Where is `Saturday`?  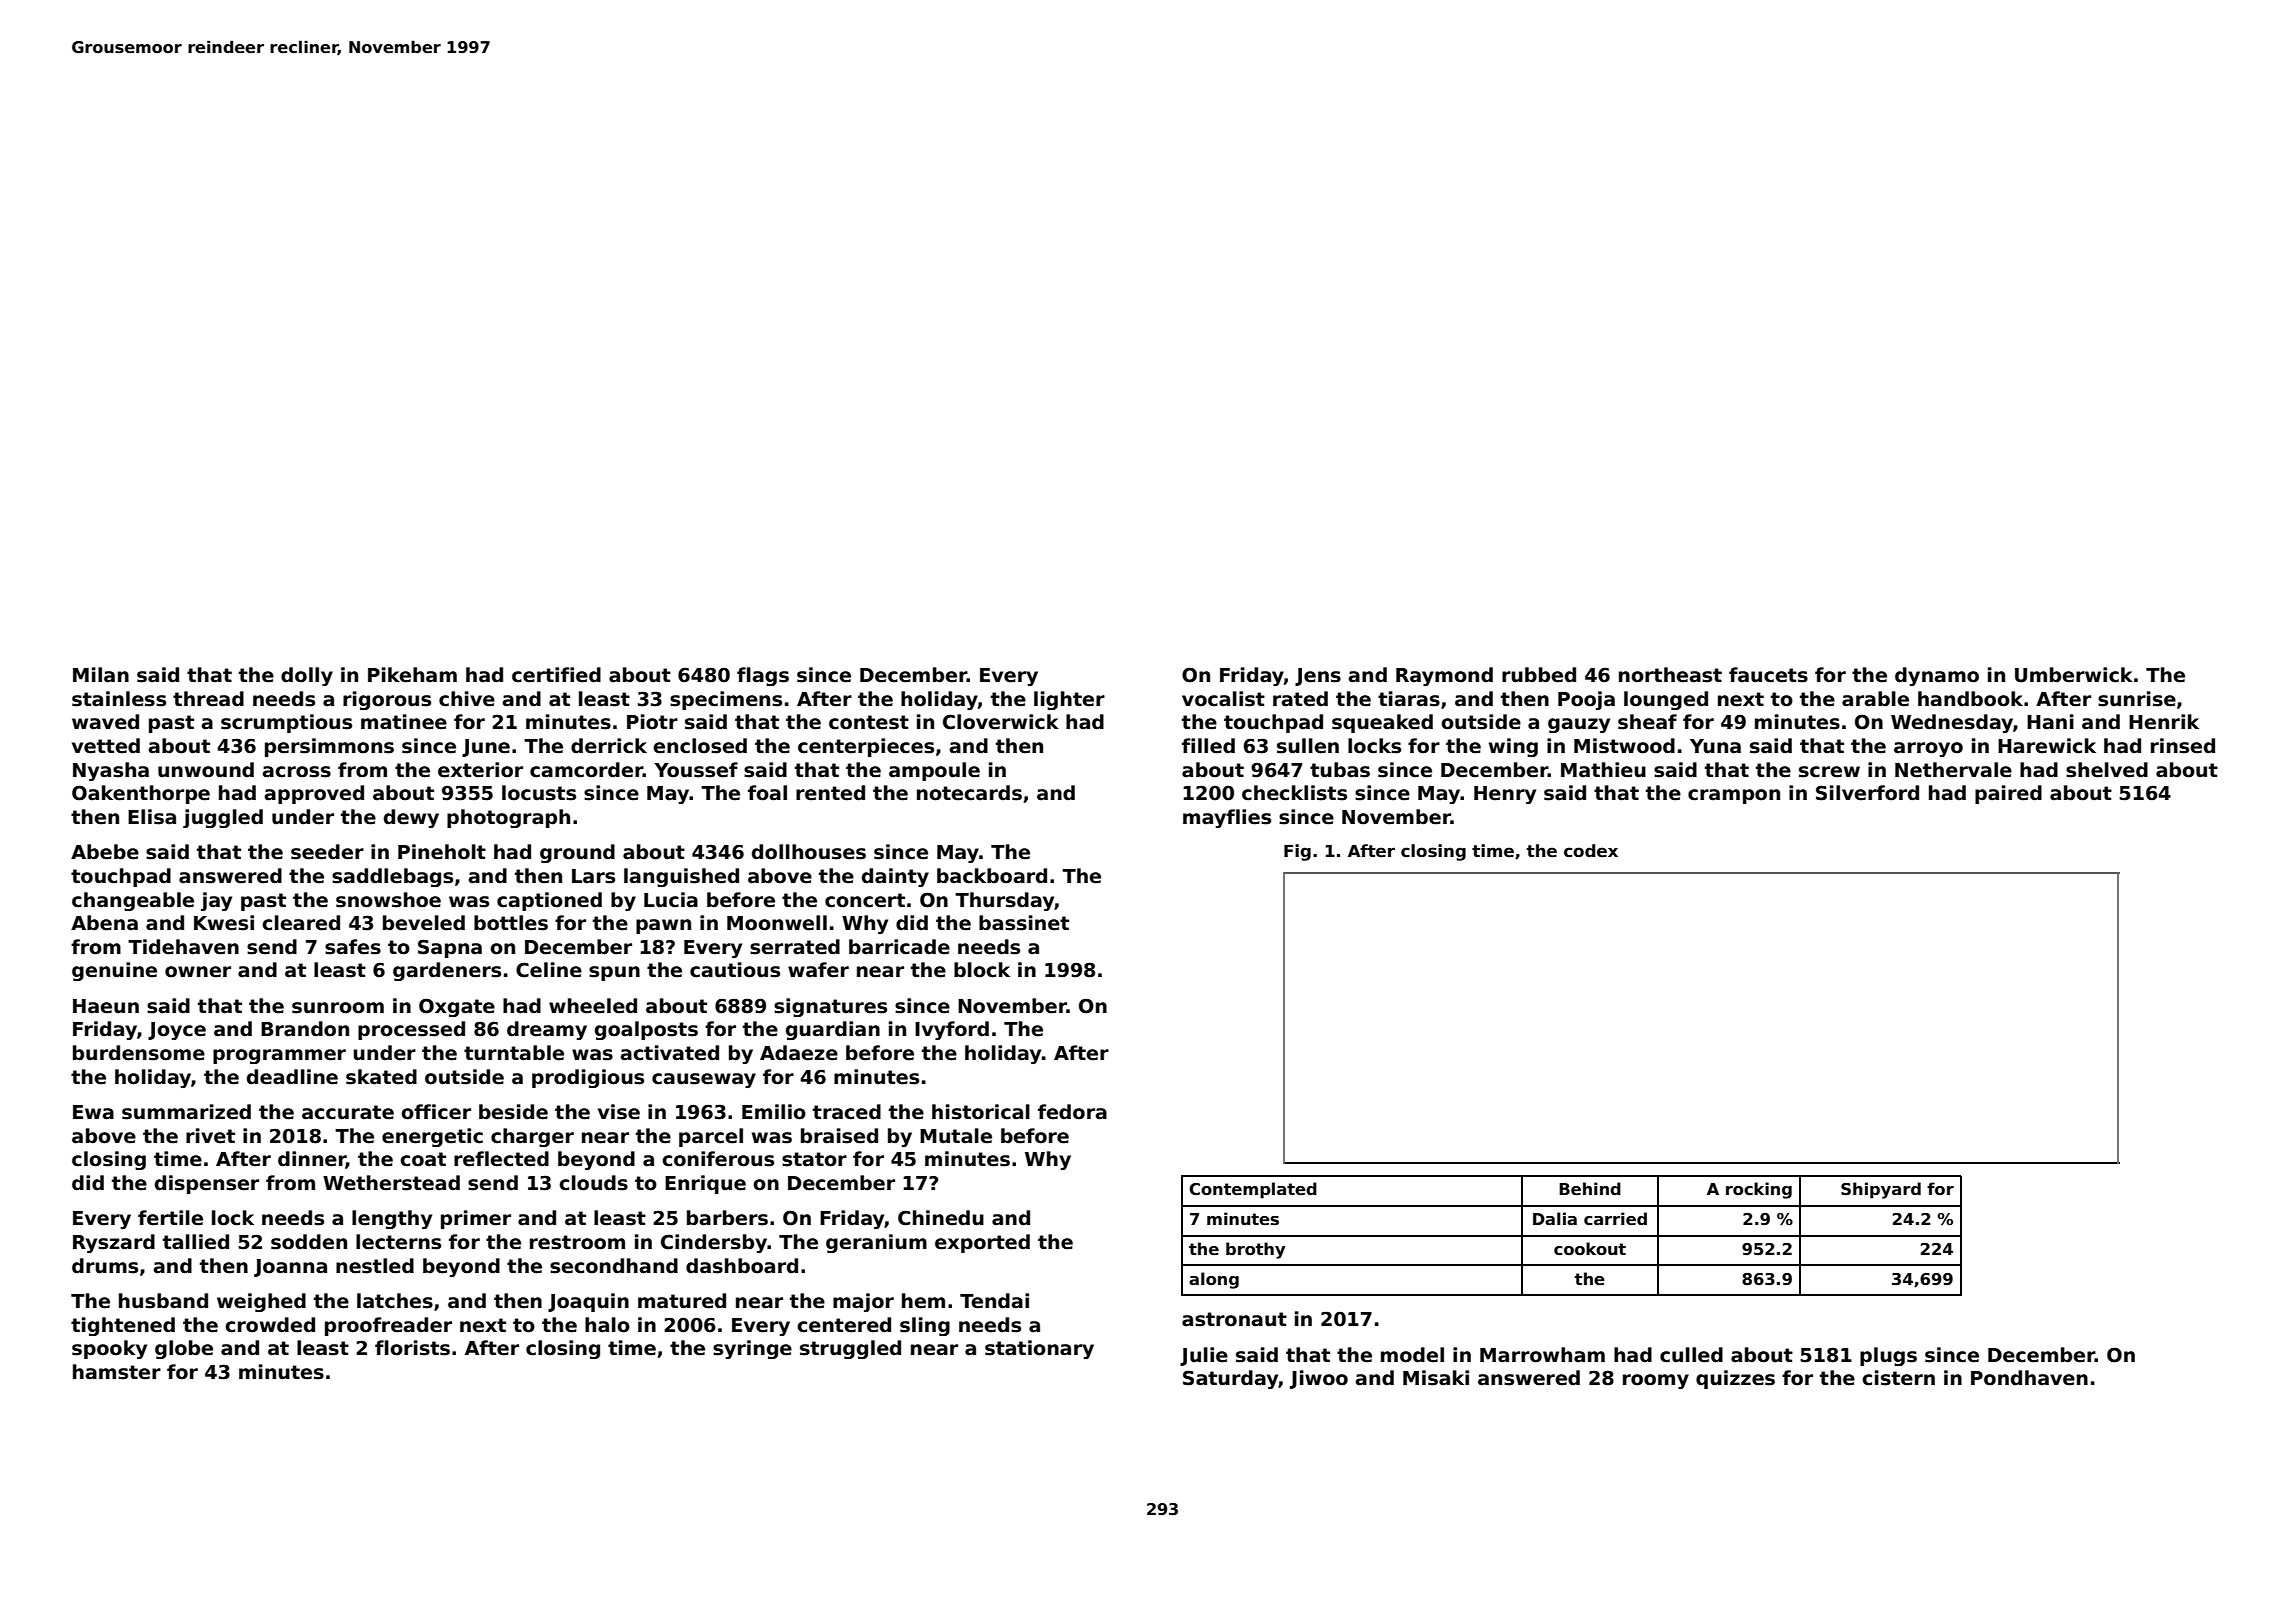
Saturday is located at coordinates (1230, 1379).
